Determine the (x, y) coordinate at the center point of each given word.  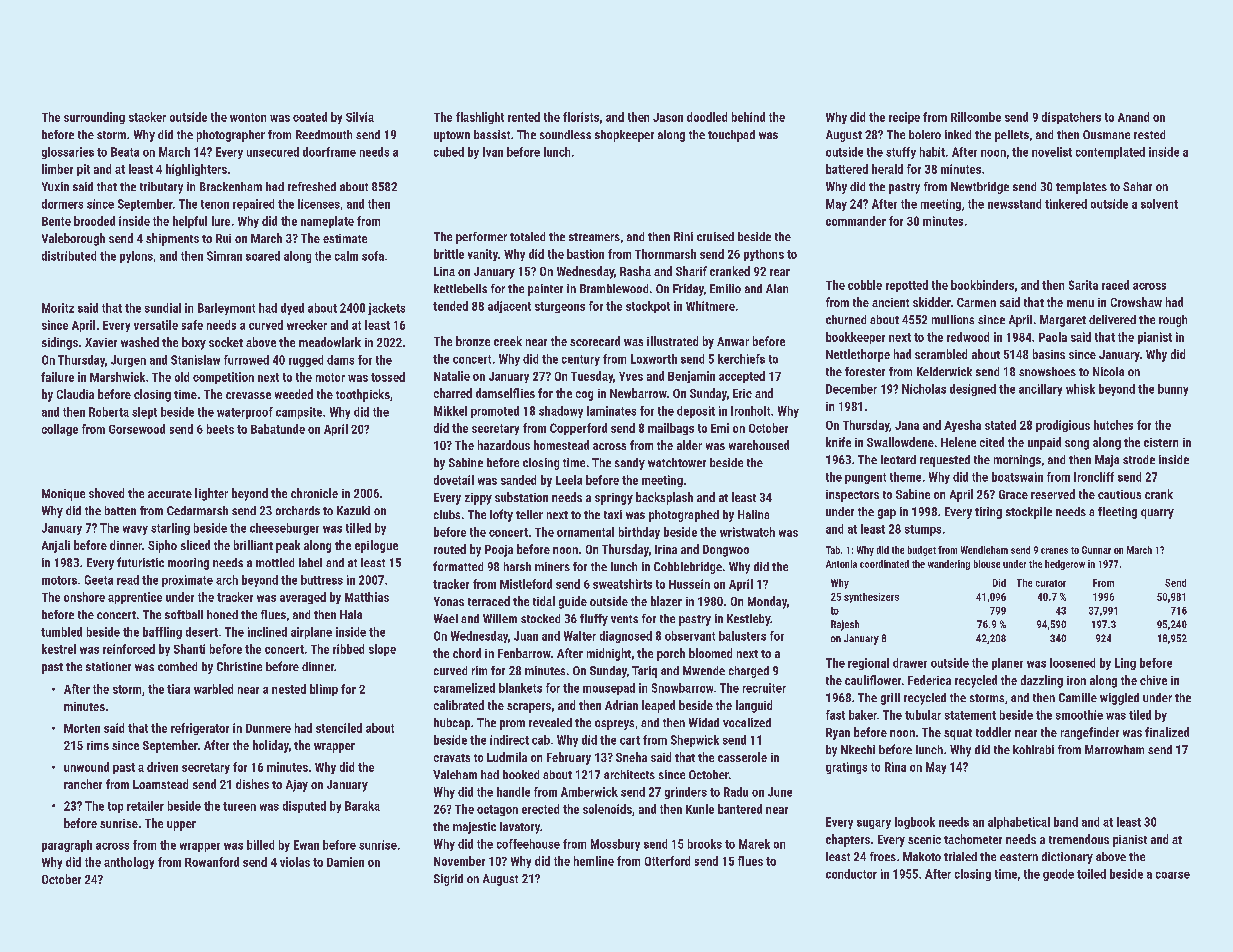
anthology (129, 863)
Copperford (578, 429)
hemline (594, 861)
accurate (170, 494)
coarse (1173, 875)
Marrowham (1114, 749)
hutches (1113, 425)
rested (1149, 134)
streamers (594, 237)
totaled (527, 236)
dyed (292, 309)
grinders (686, 793)
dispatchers (1071, 118)
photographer (231, 136)
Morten (82, 728)
